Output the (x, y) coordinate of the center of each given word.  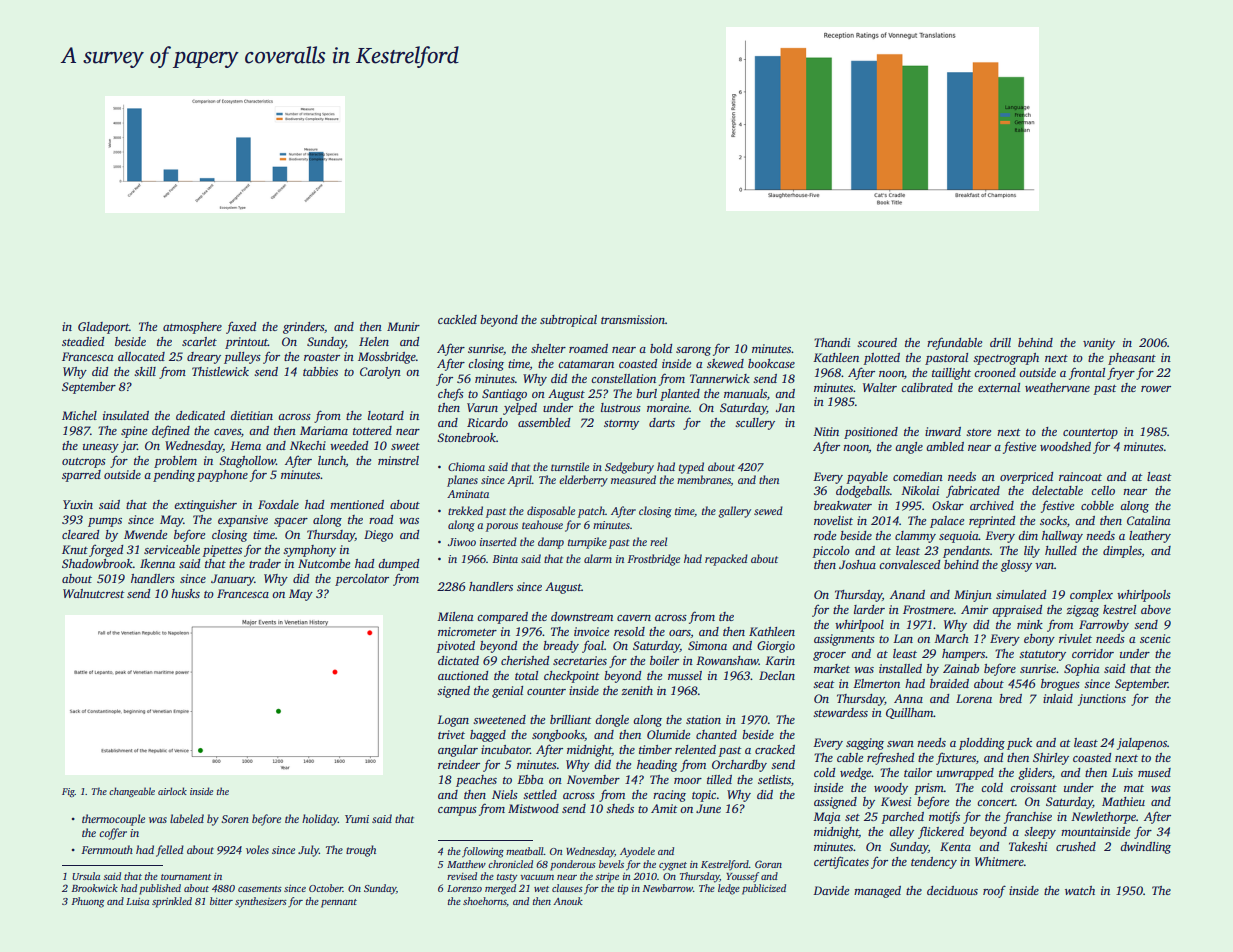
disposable (551, 512)
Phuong (87, 902)
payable (867, 478)
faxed (241, 328)
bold (661, 348)
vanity (1099, 344)
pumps (105, 522)
